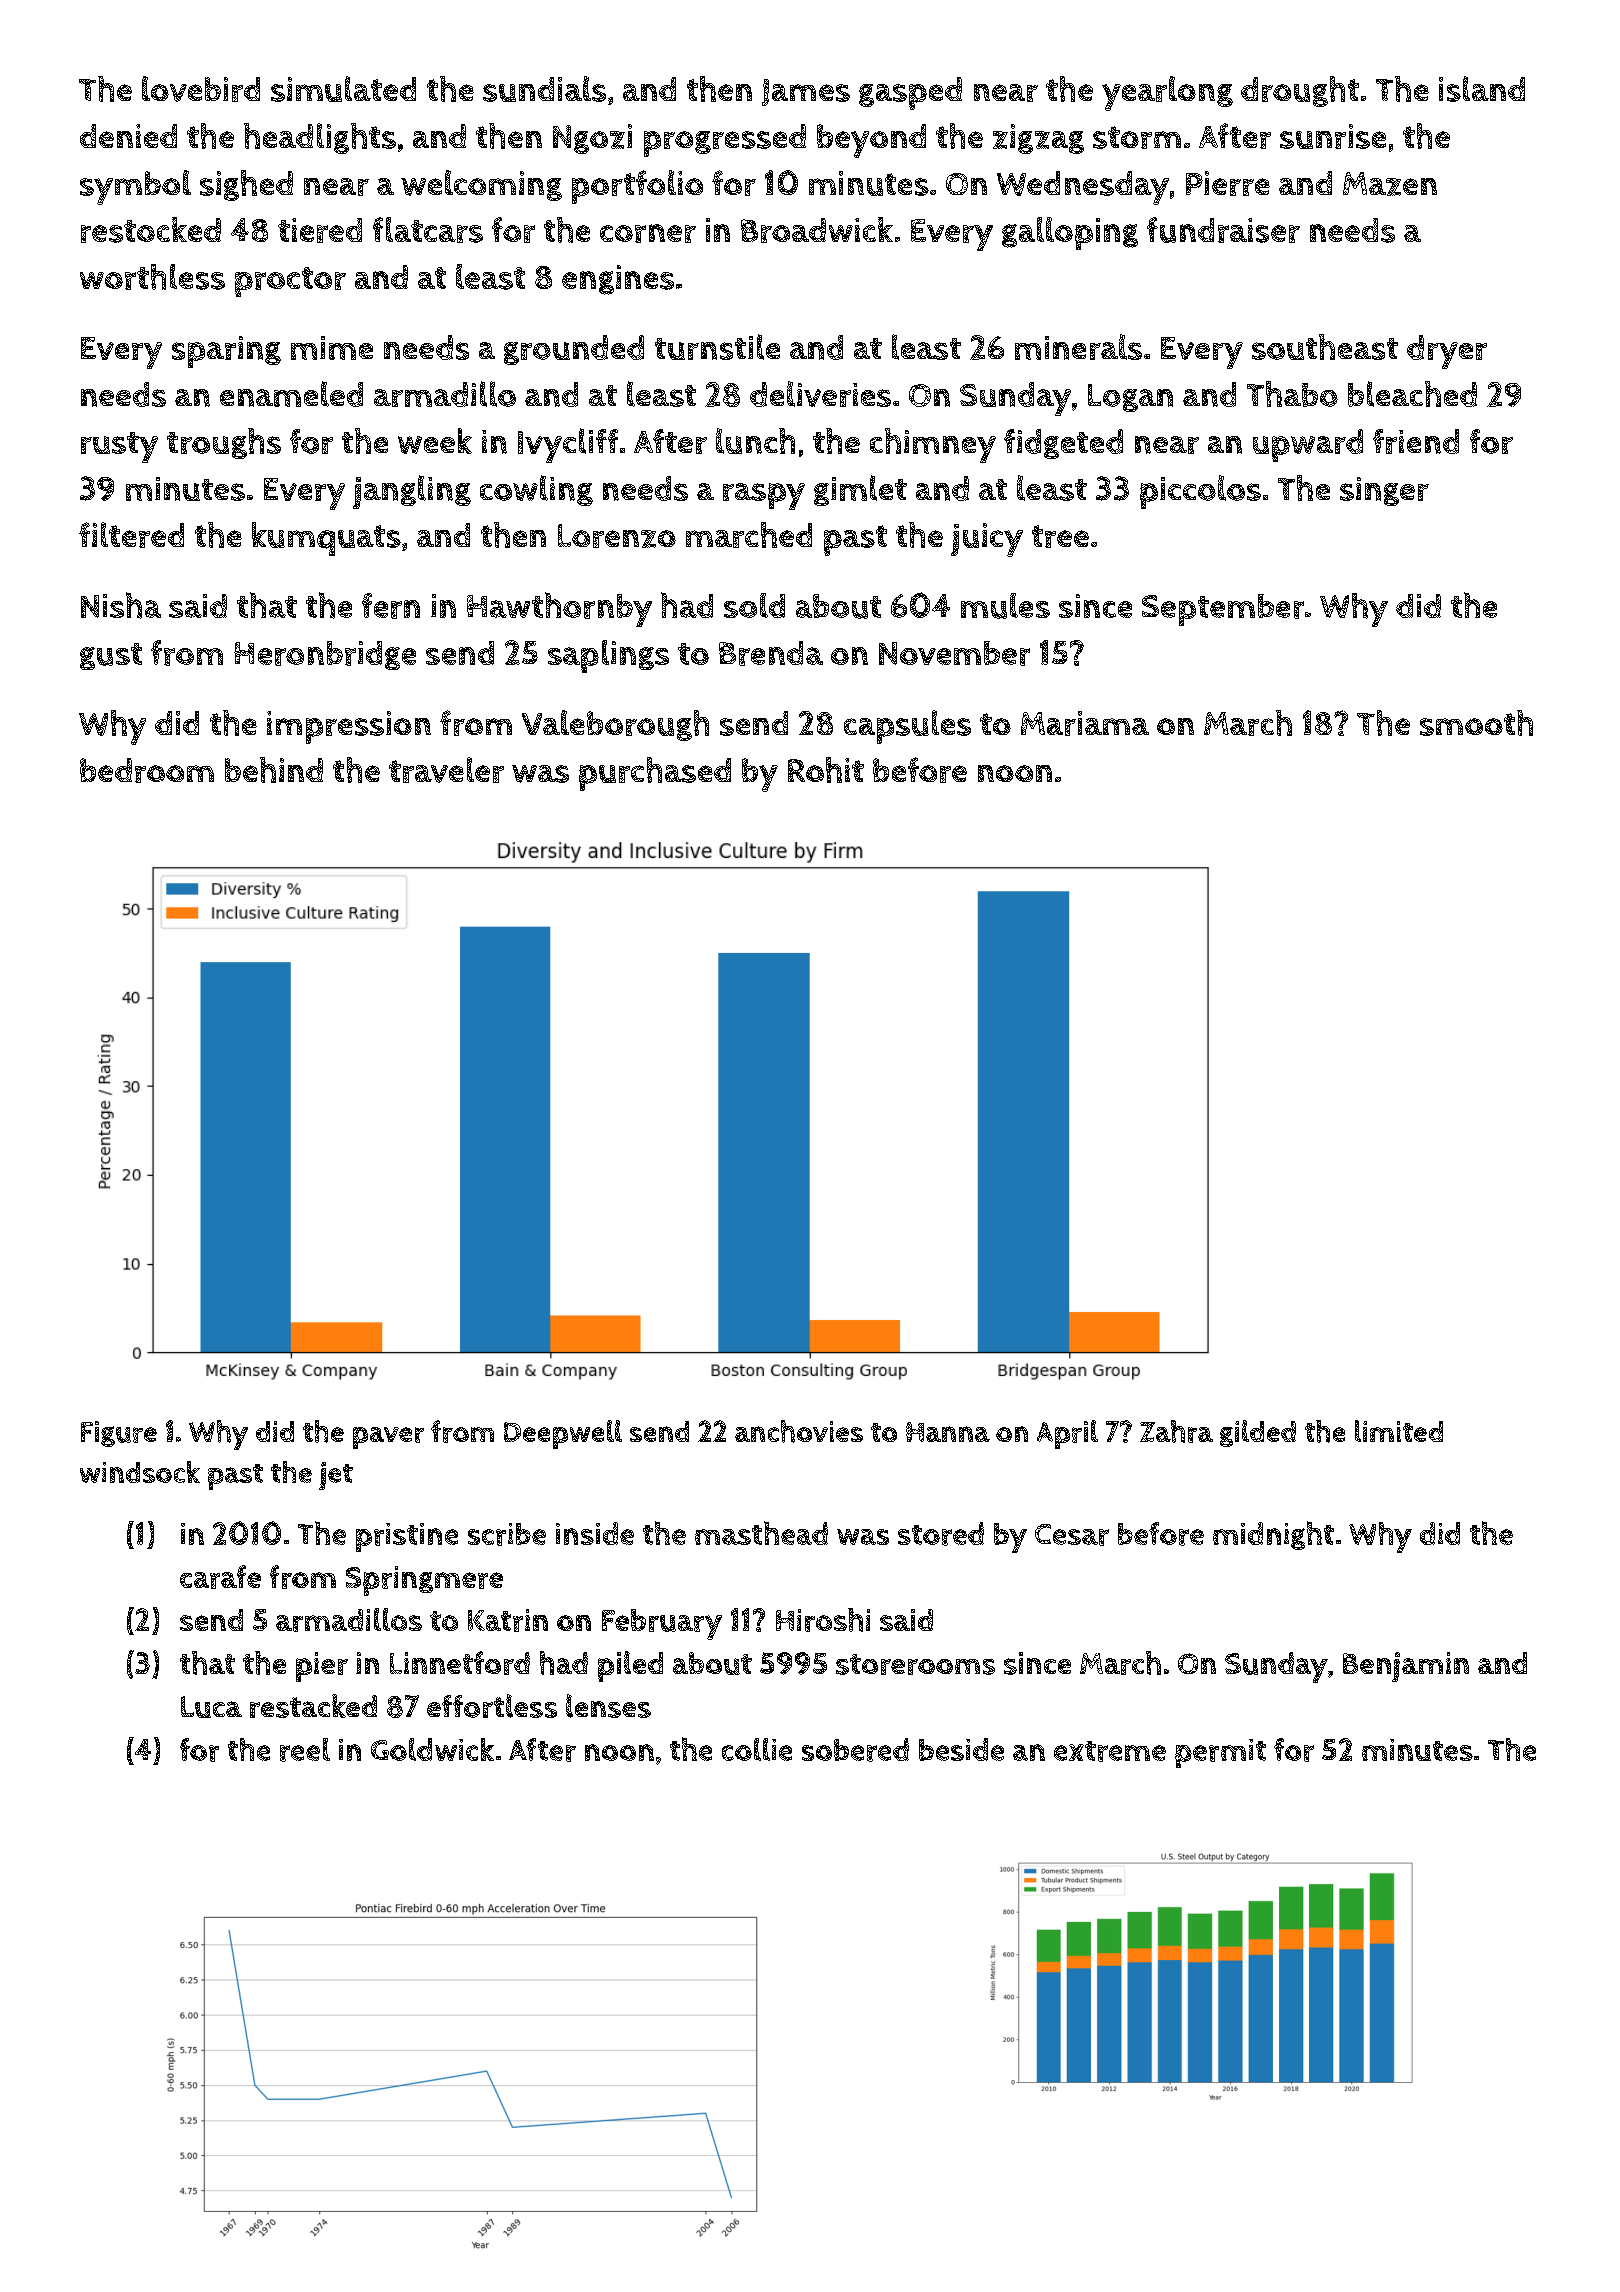  Describe the element at coordinates (320, 230) in the image. I see `tiered` at that location.
